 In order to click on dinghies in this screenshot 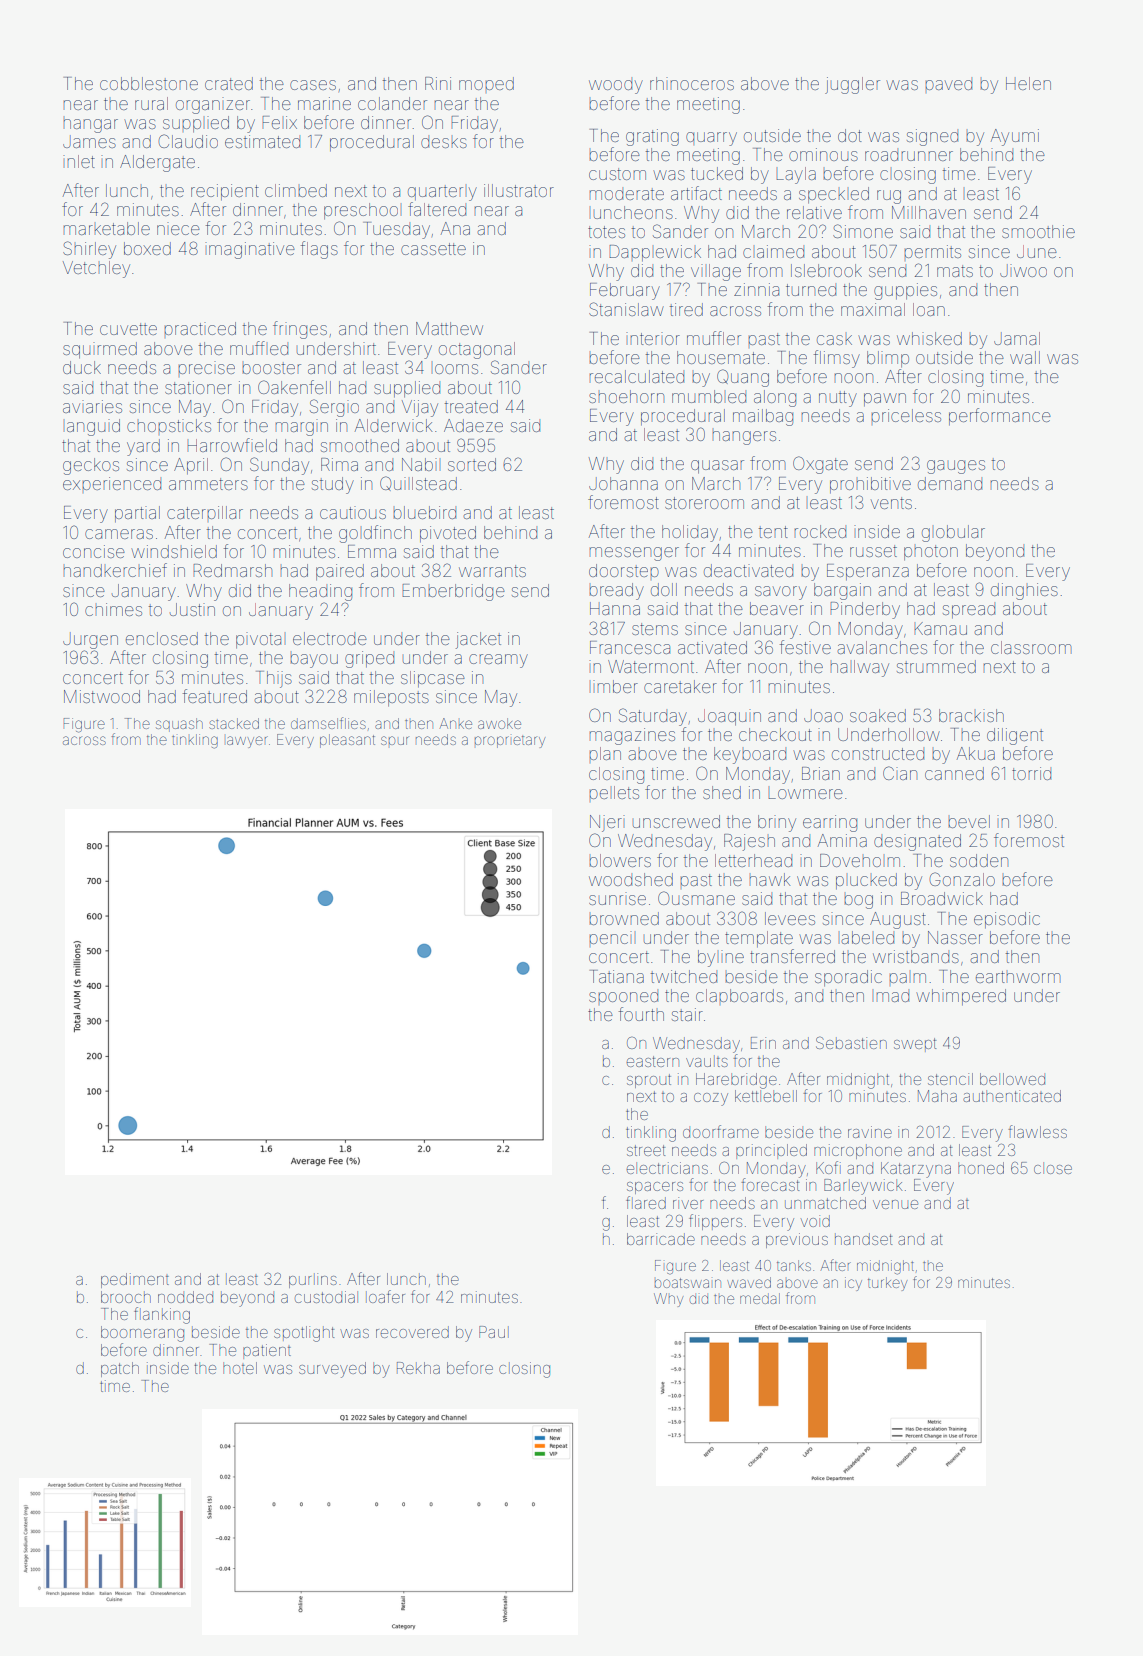, I will do `click(1024, 591)`.
